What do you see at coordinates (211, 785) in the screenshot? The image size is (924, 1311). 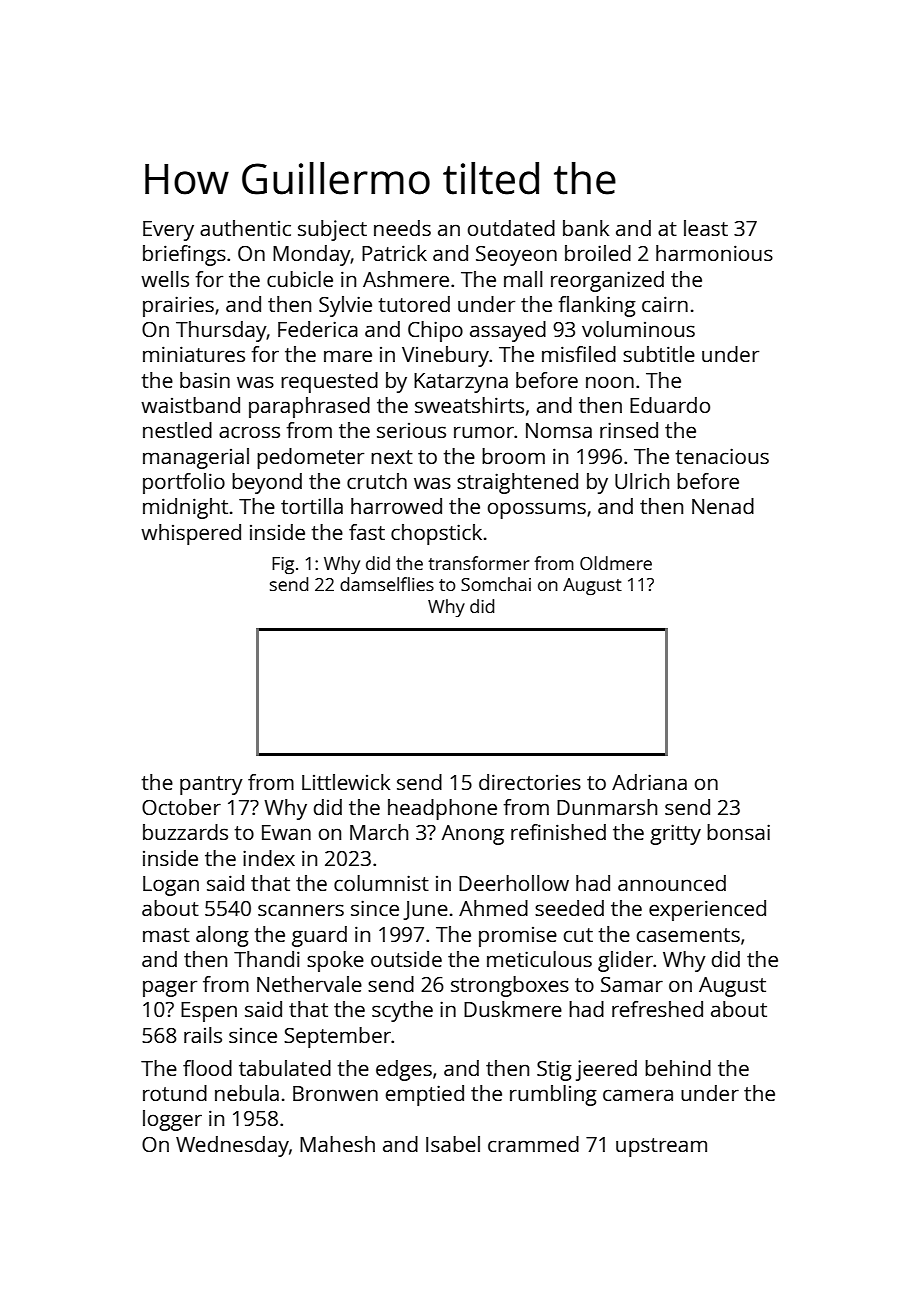 I see `pantry` at bounding box center [211, 785].
